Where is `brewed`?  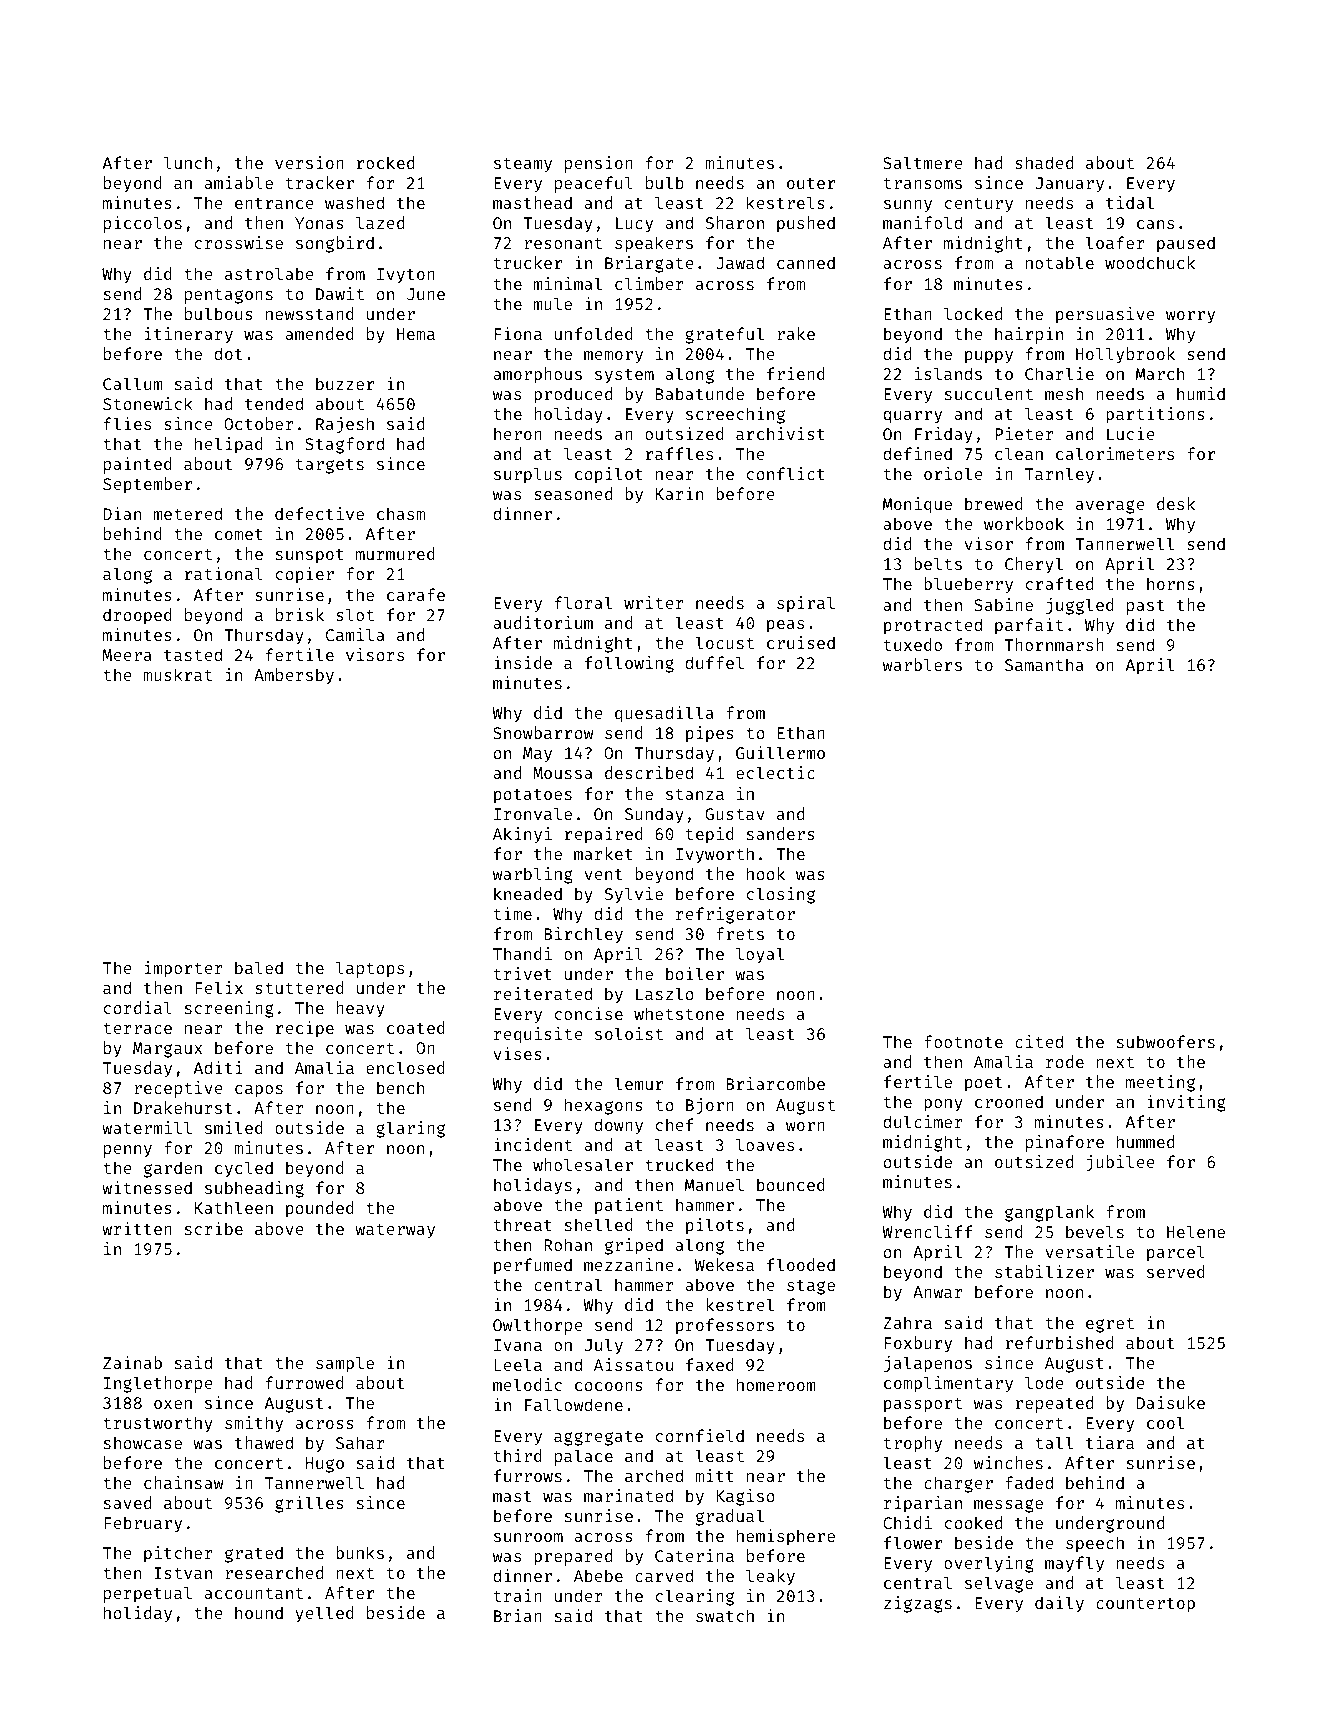
brewed is located at coordinates (994, 503).
